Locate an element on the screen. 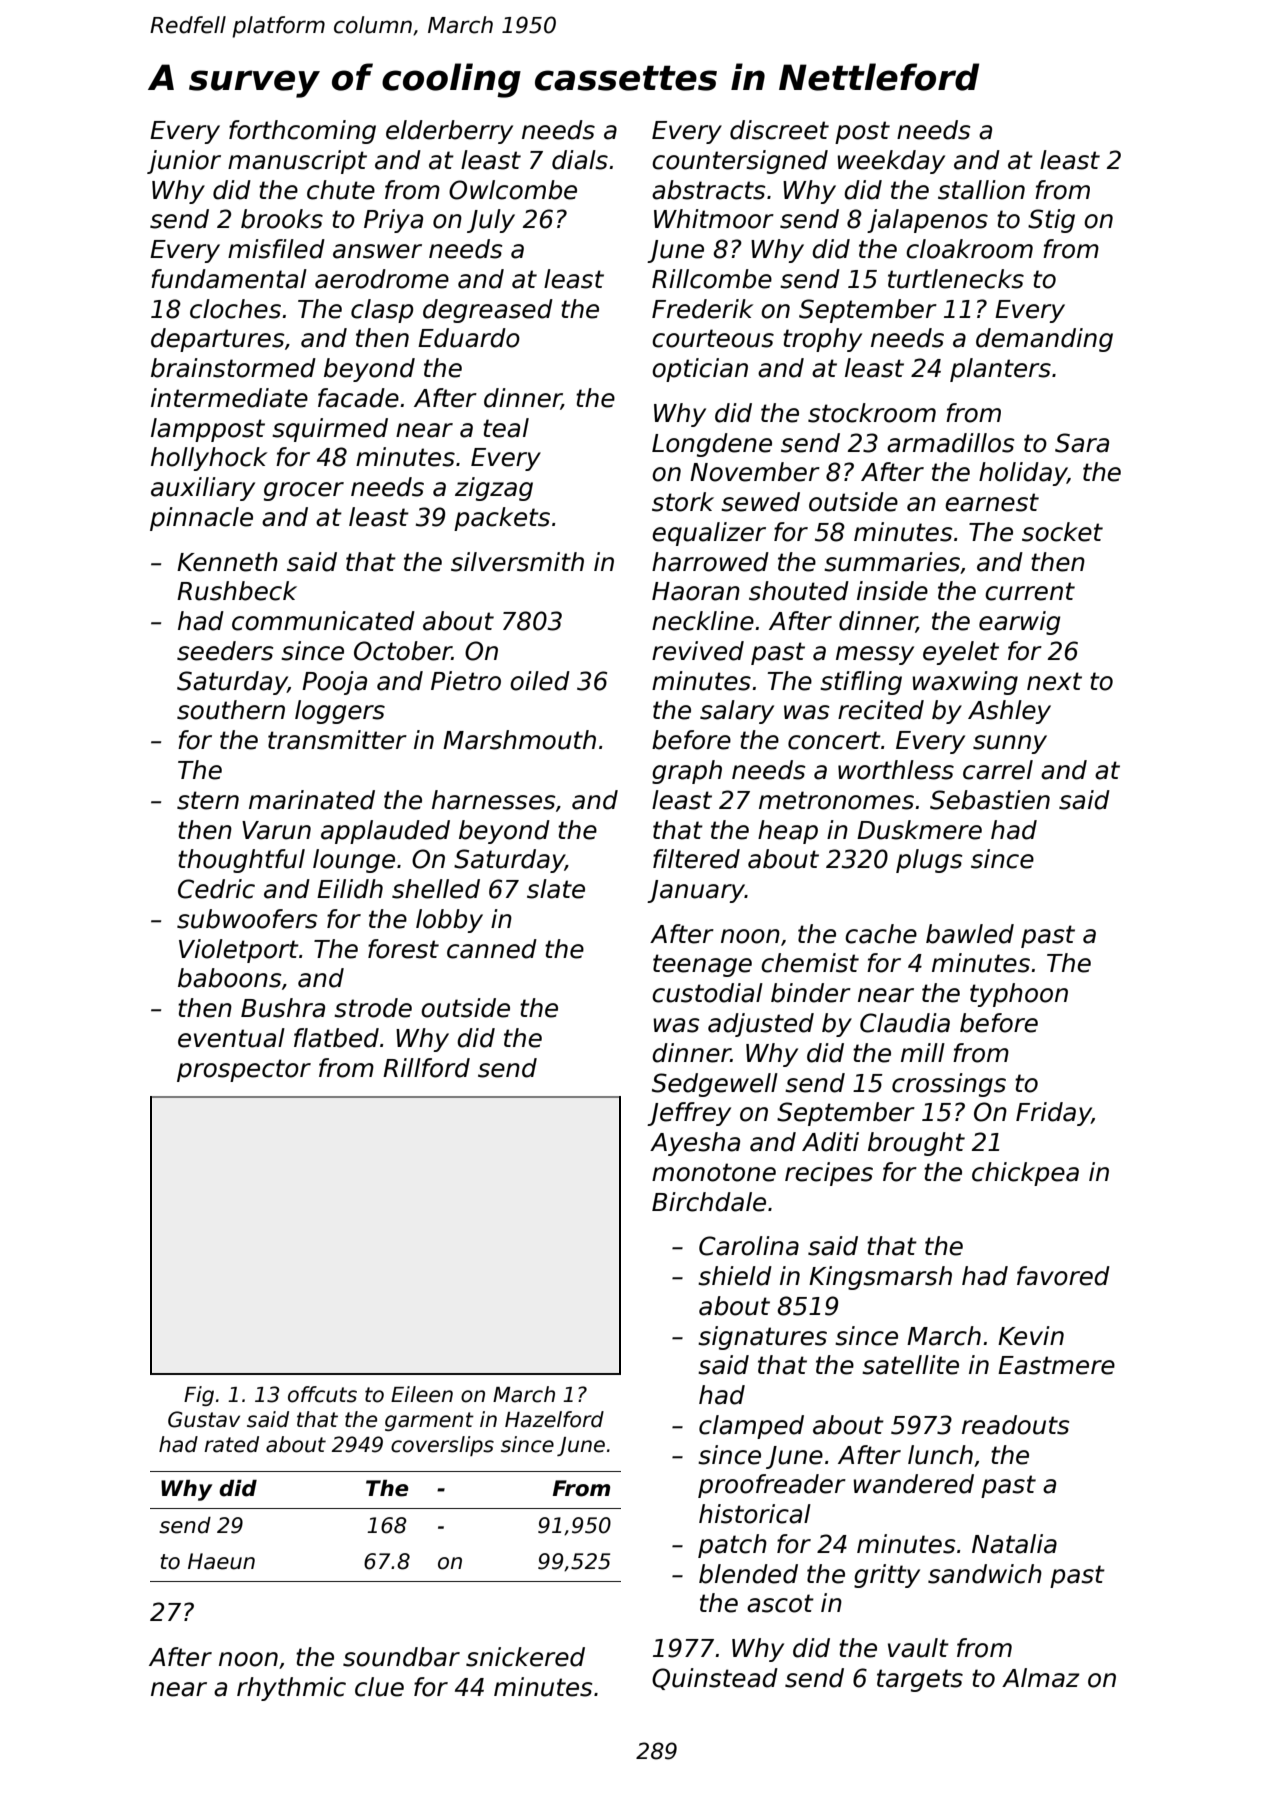  Longdene is located at coordinates (712, 445).
